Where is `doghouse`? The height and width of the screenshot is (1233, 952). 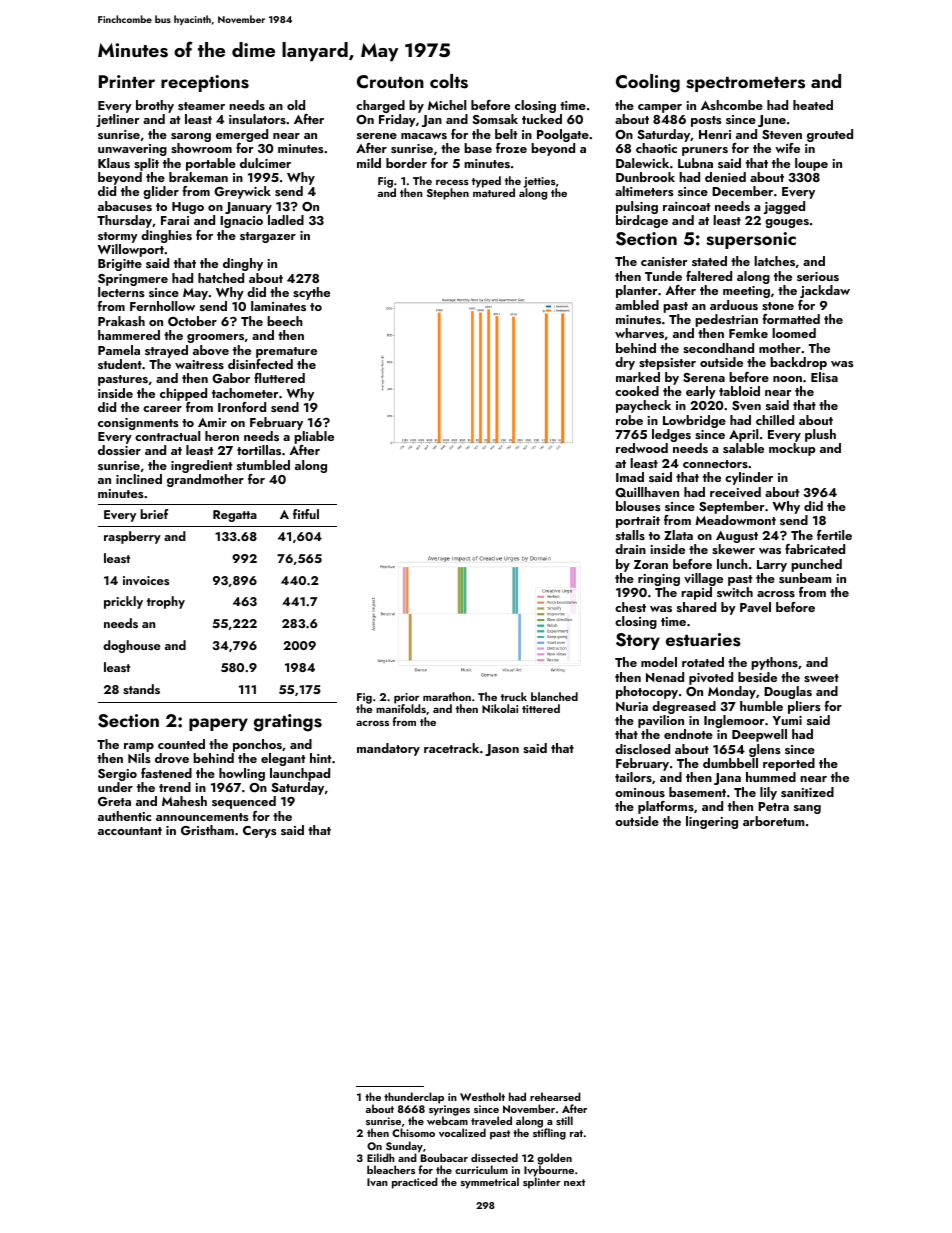
doghouse is located at coordinates (131, 646).
